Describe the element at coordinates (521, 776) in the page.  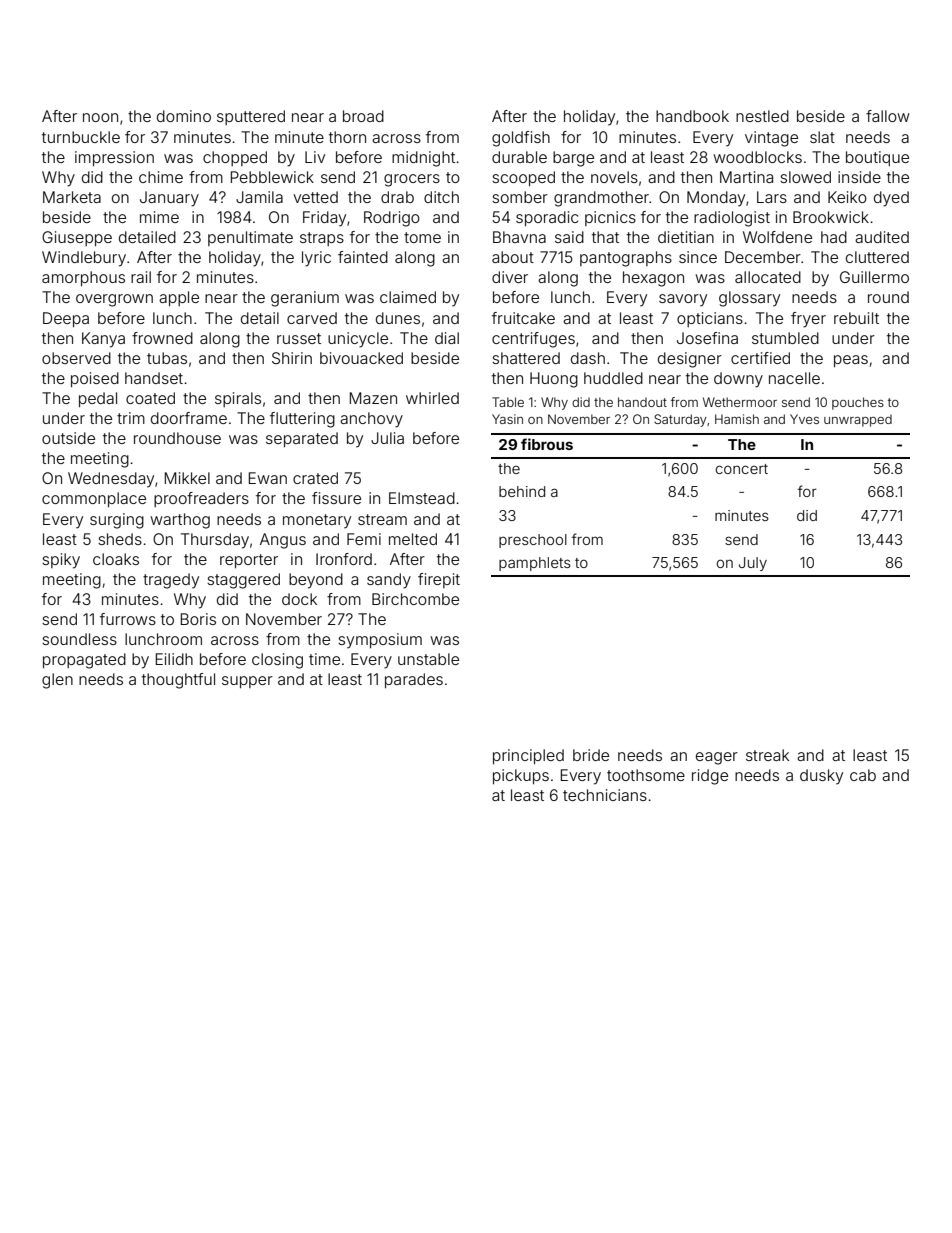
I see `pickups` at that location.
